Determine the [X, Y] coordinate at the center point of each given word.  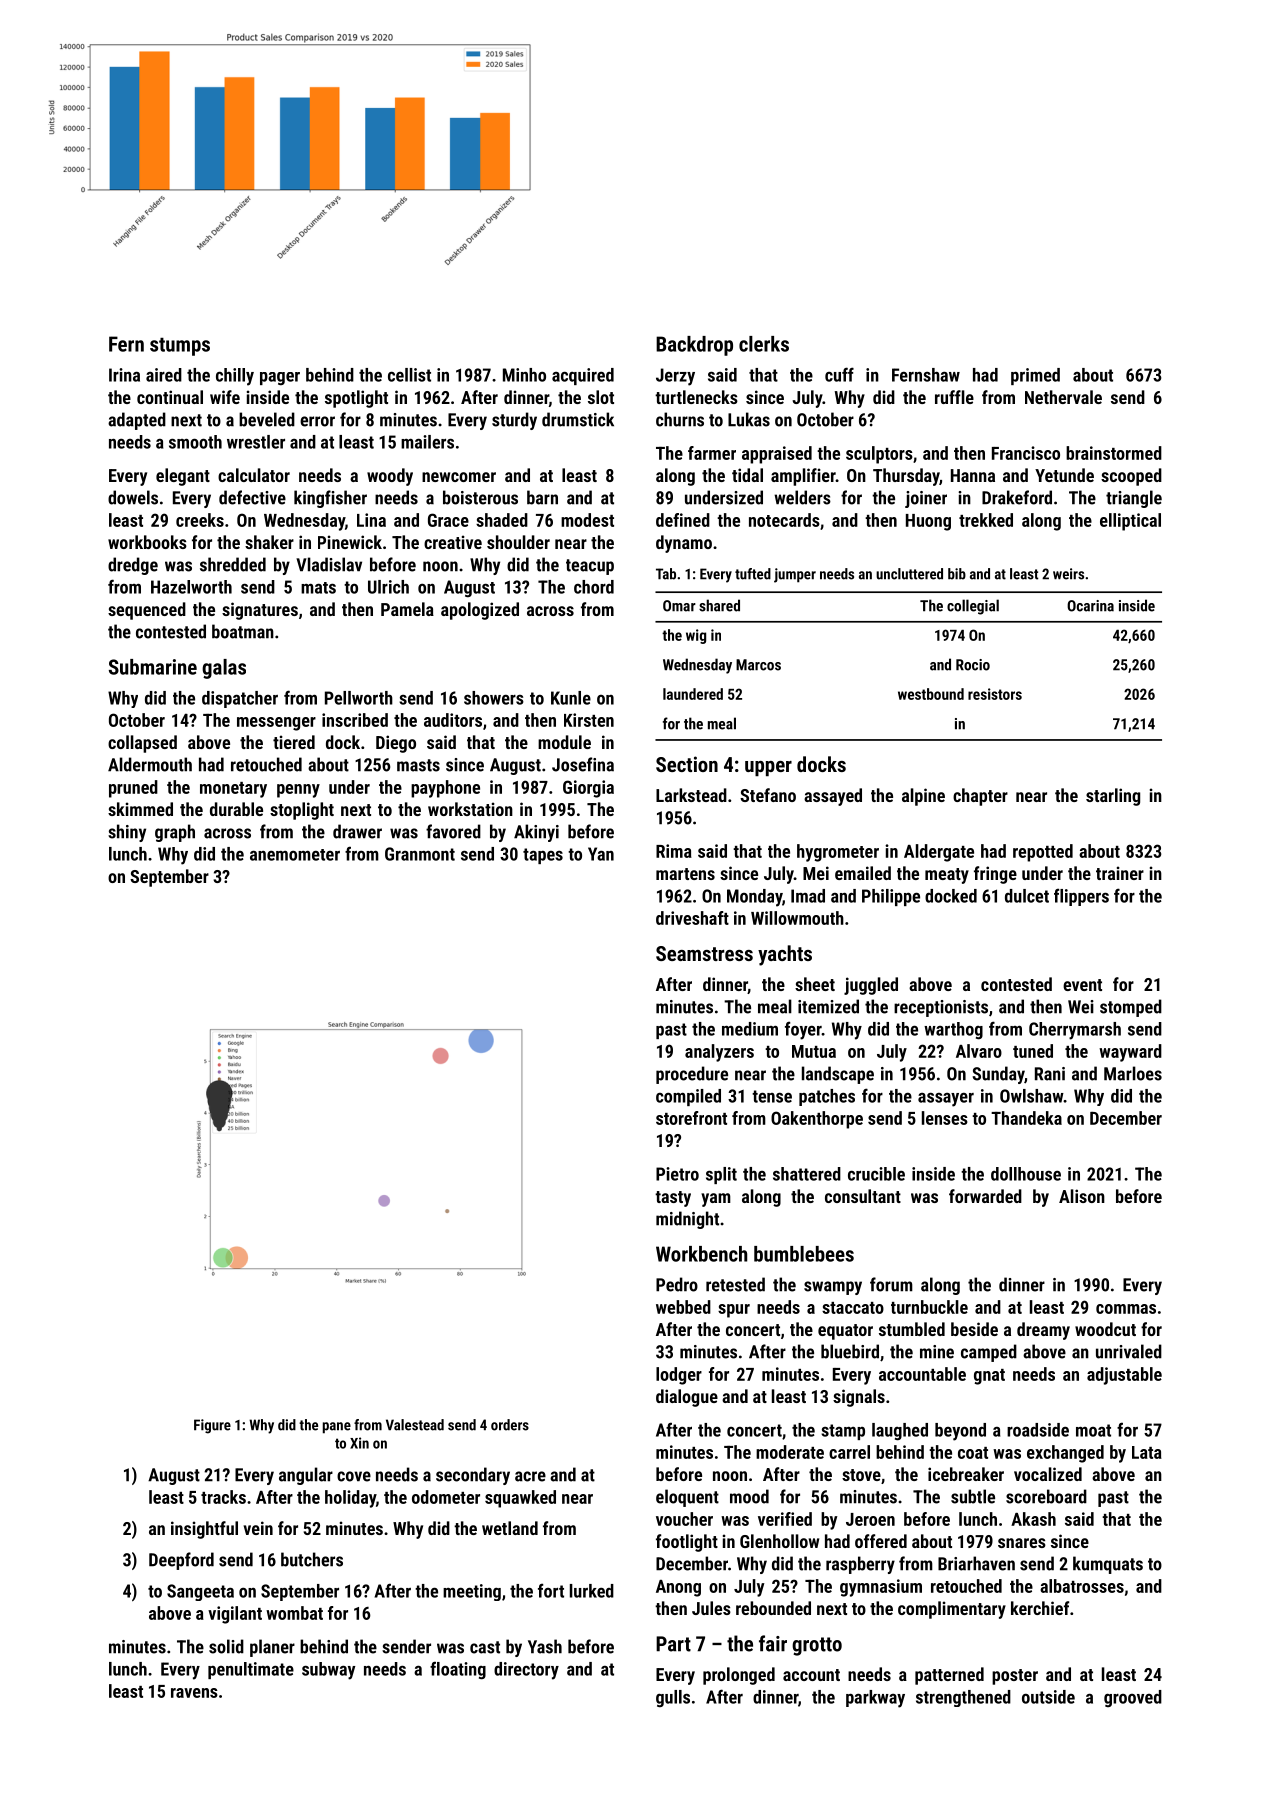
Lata [1147, 1452]
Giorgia [588, 789]
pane [337, 1428]
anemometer [295, 855]
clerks [764, 344]
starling [1113, 797]
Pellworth [359, 698]
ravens [194, 1693]
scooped [1131, 477]
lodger [679, 1376]
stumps [180, 347]
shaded [502, 520]
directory [526, 1671]
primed [1035, 376]
